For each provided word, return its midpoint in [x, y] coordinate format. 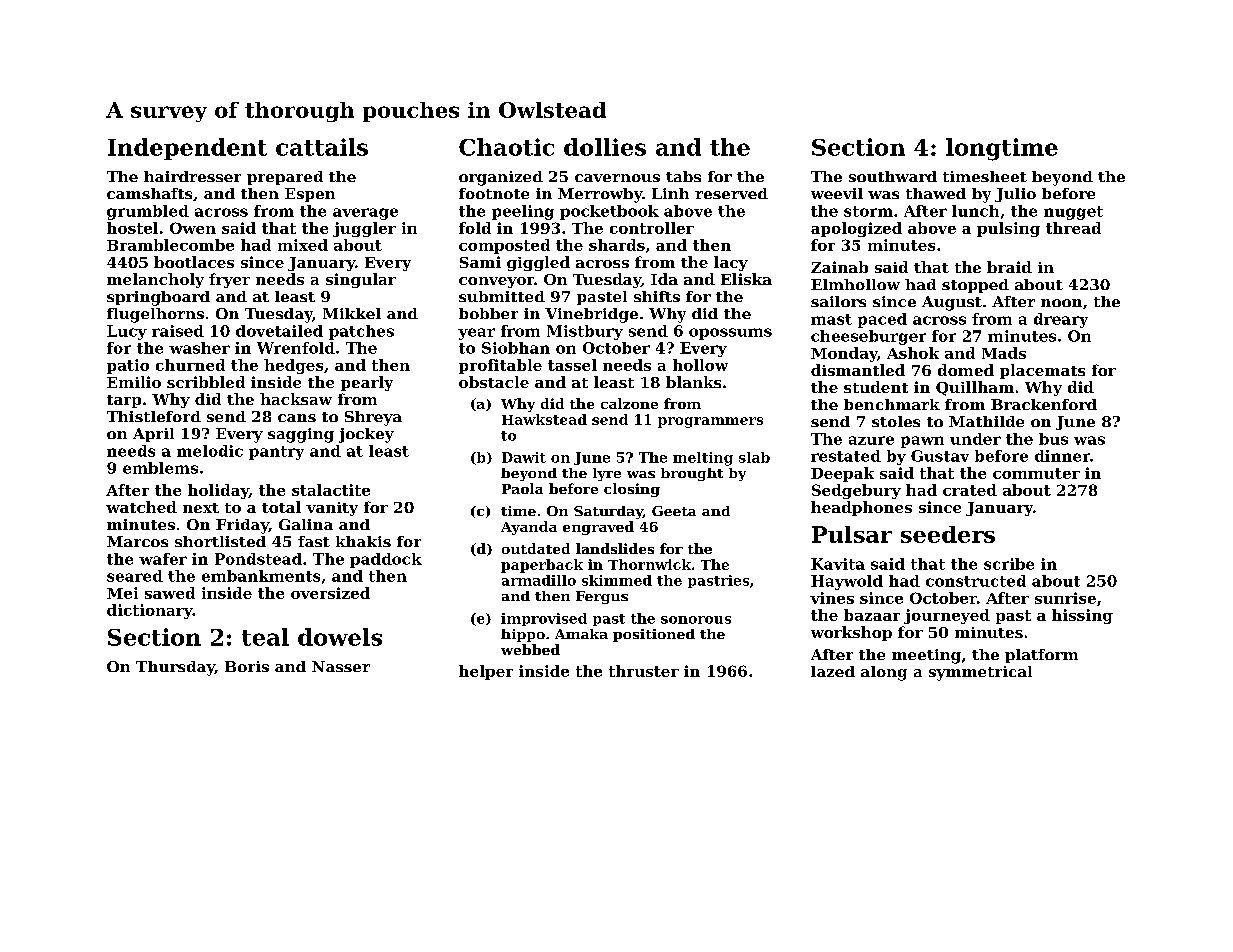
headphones [861, 508]
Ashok [913, 353]
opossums [730, 334]
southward [893, 176]
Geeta [674, 511]
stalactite [331, 490]
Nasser [341, 666]
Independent [187, 149]
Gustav [940, 456]
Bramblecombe [170, 245]
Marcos [137, 541]
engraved [598, 528]
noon [1061, 303]
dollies [605, 147]
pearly [367, 383]
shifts [657, 296]
